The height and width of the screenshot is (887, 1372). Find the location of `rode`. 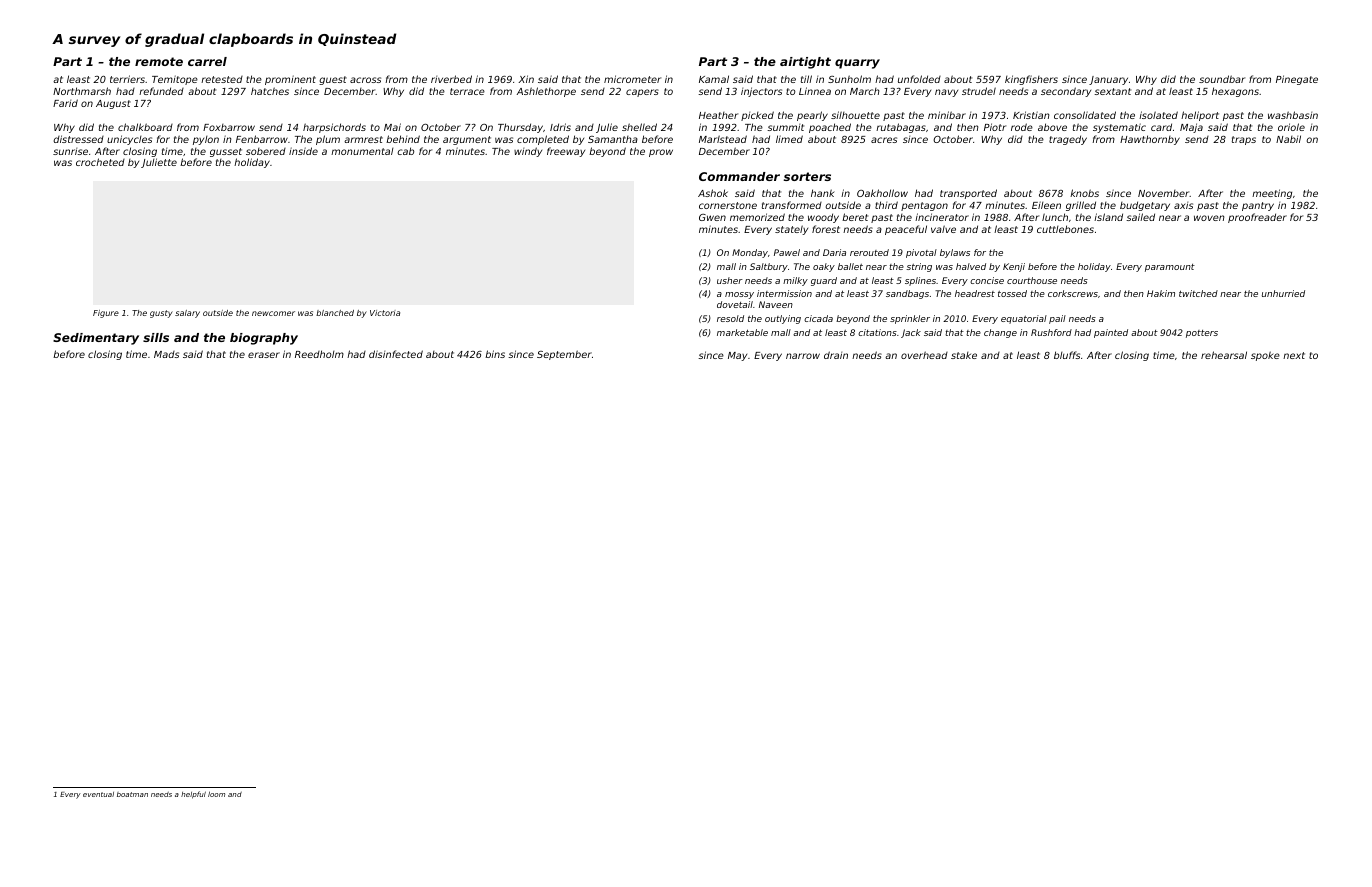

rode is located at coordinates (1022, 127).
